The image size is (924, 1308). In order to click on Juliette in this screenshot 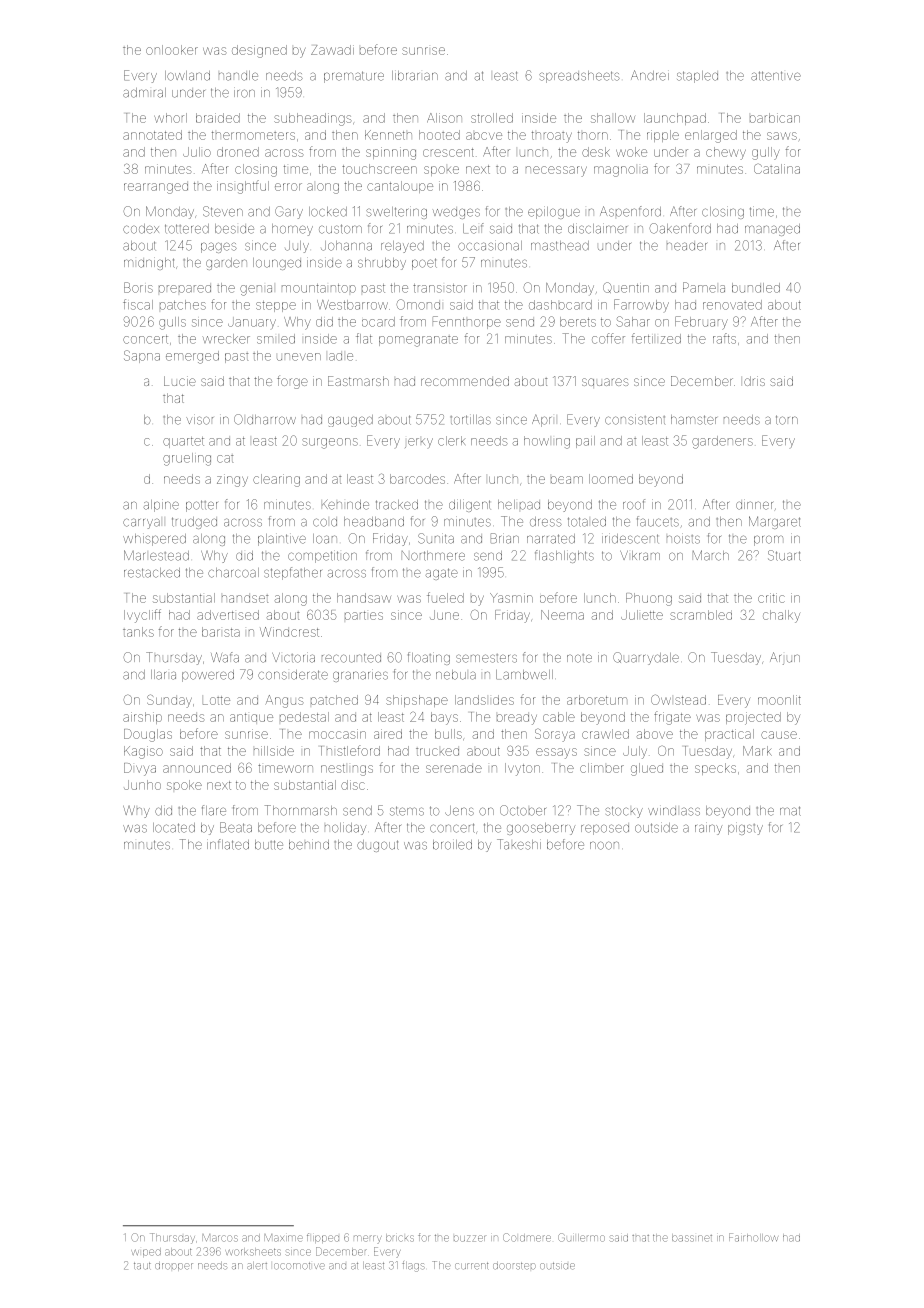, I will do `click(642, 615)`.
